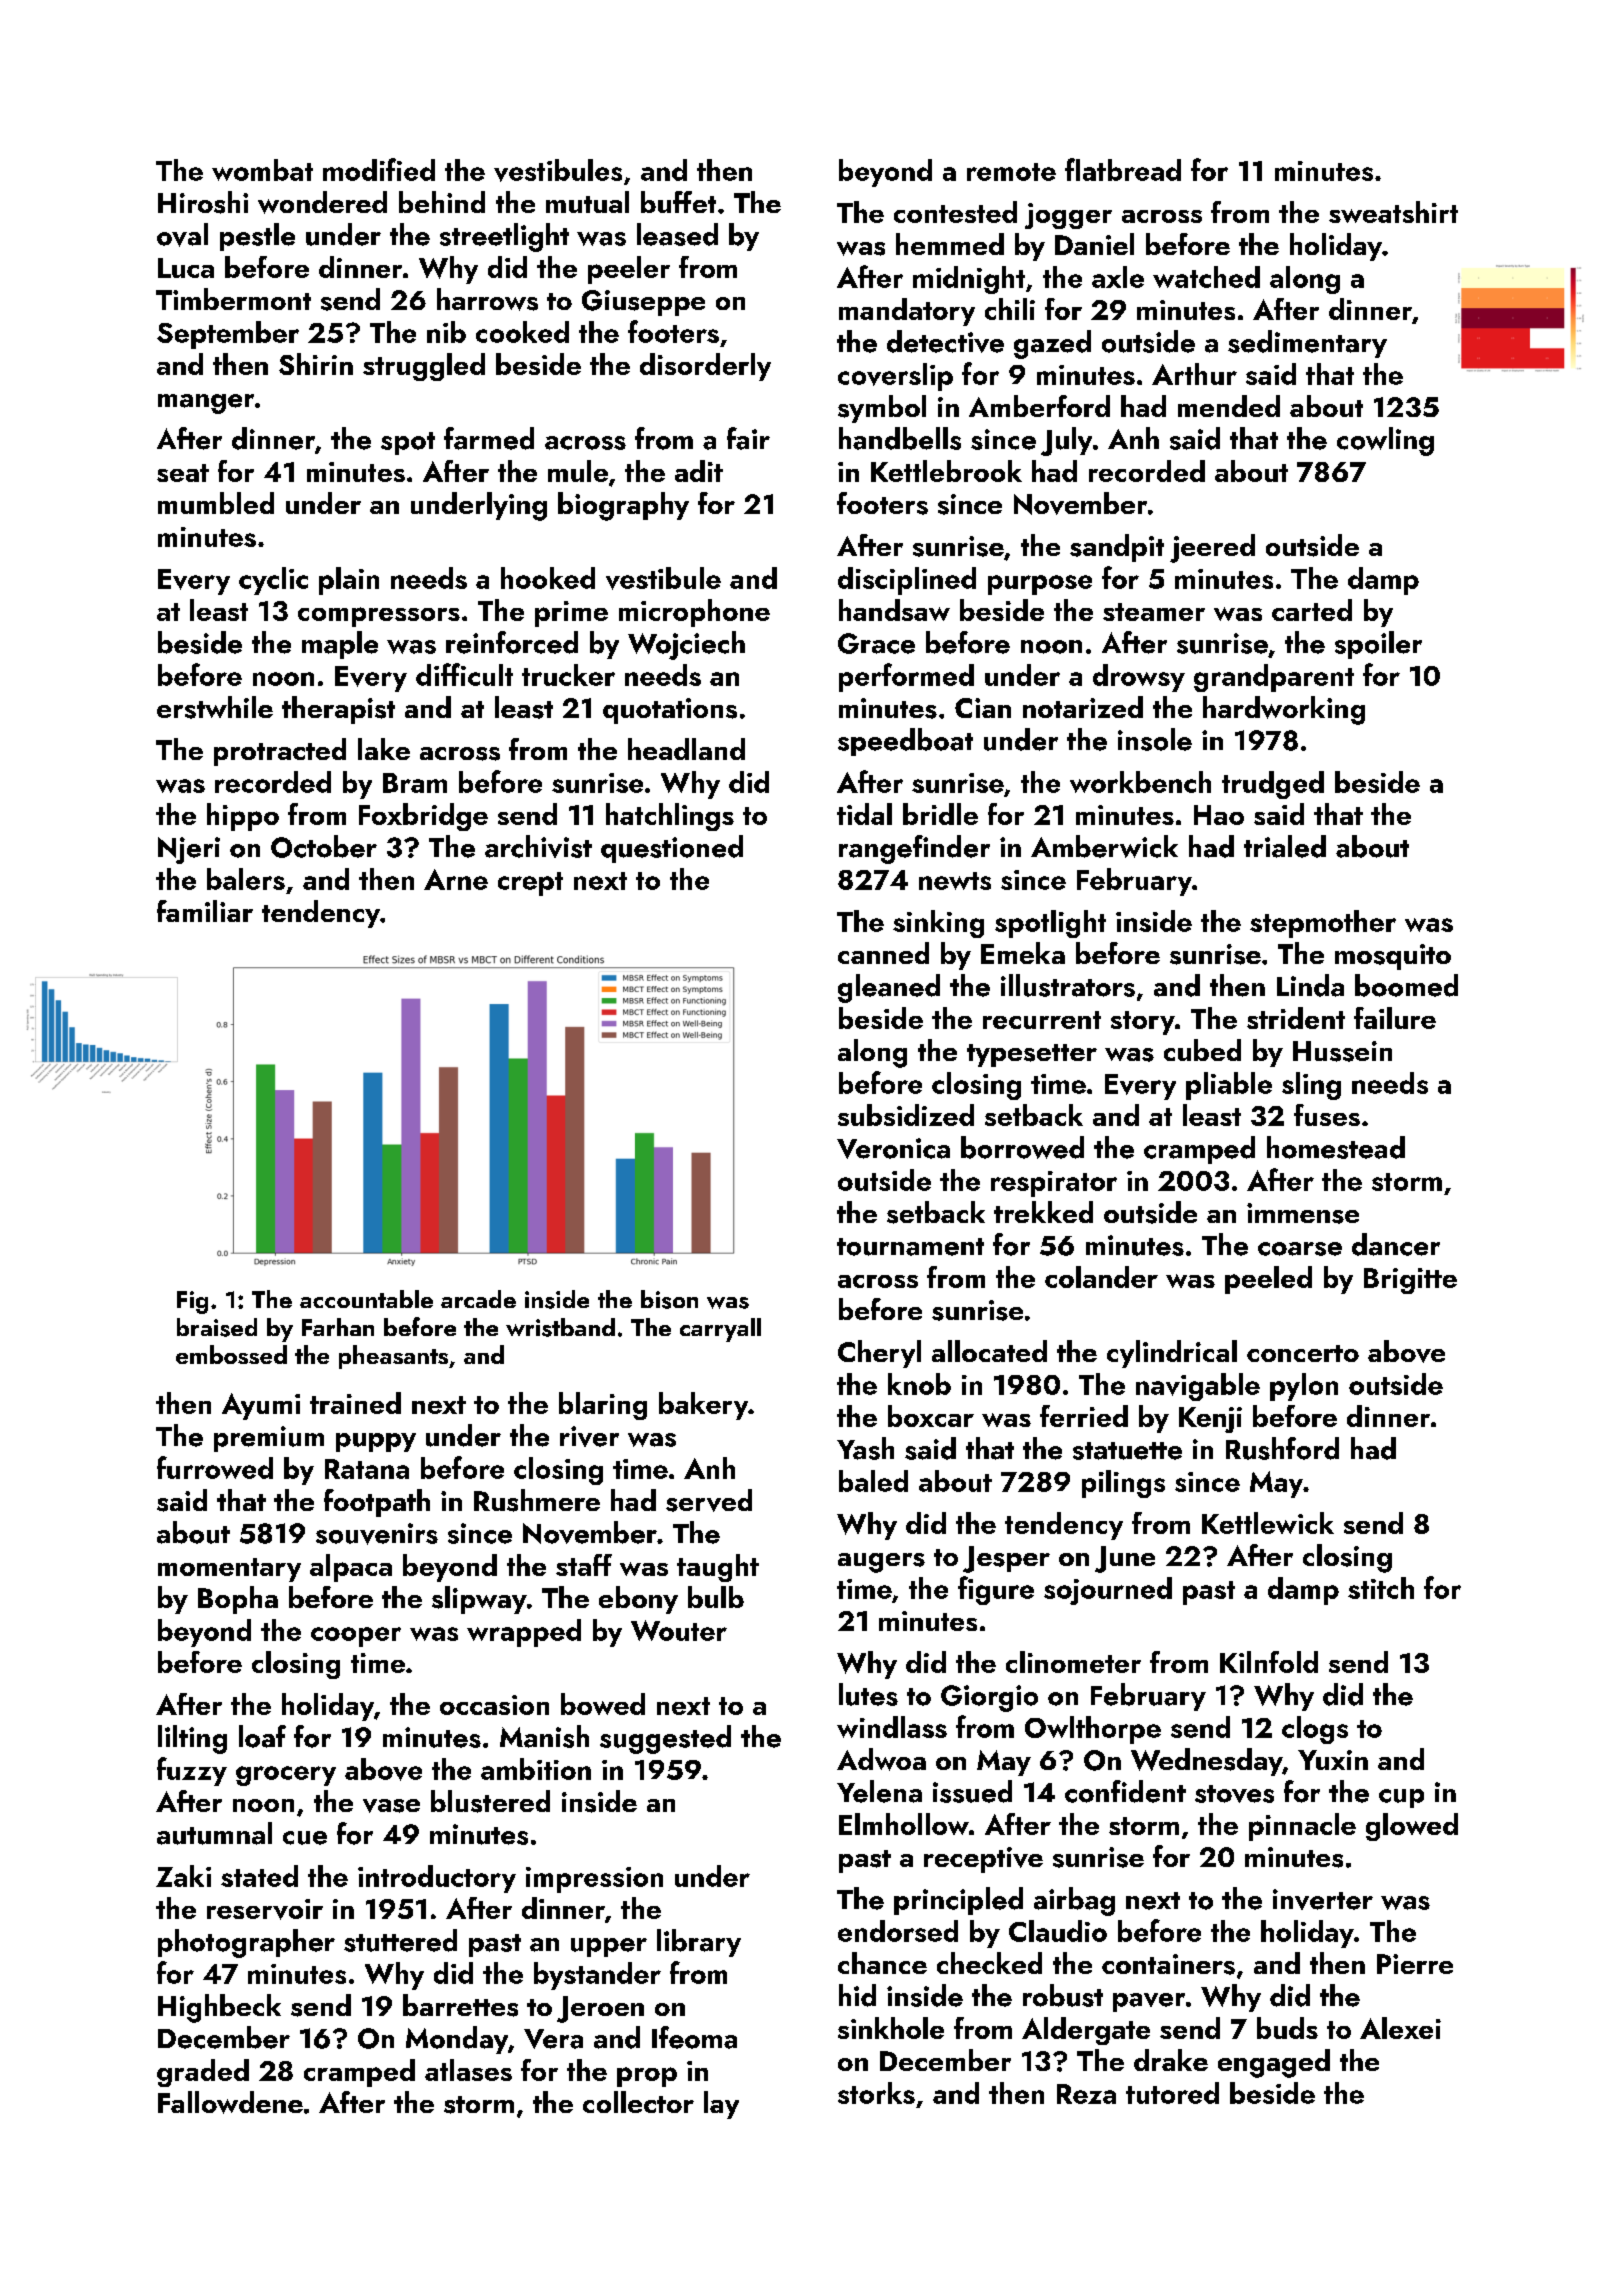  What do you see at coordinates (893, 1148) in the screenshot?
I see `Veronica` at bounding box center [893, 1148].
